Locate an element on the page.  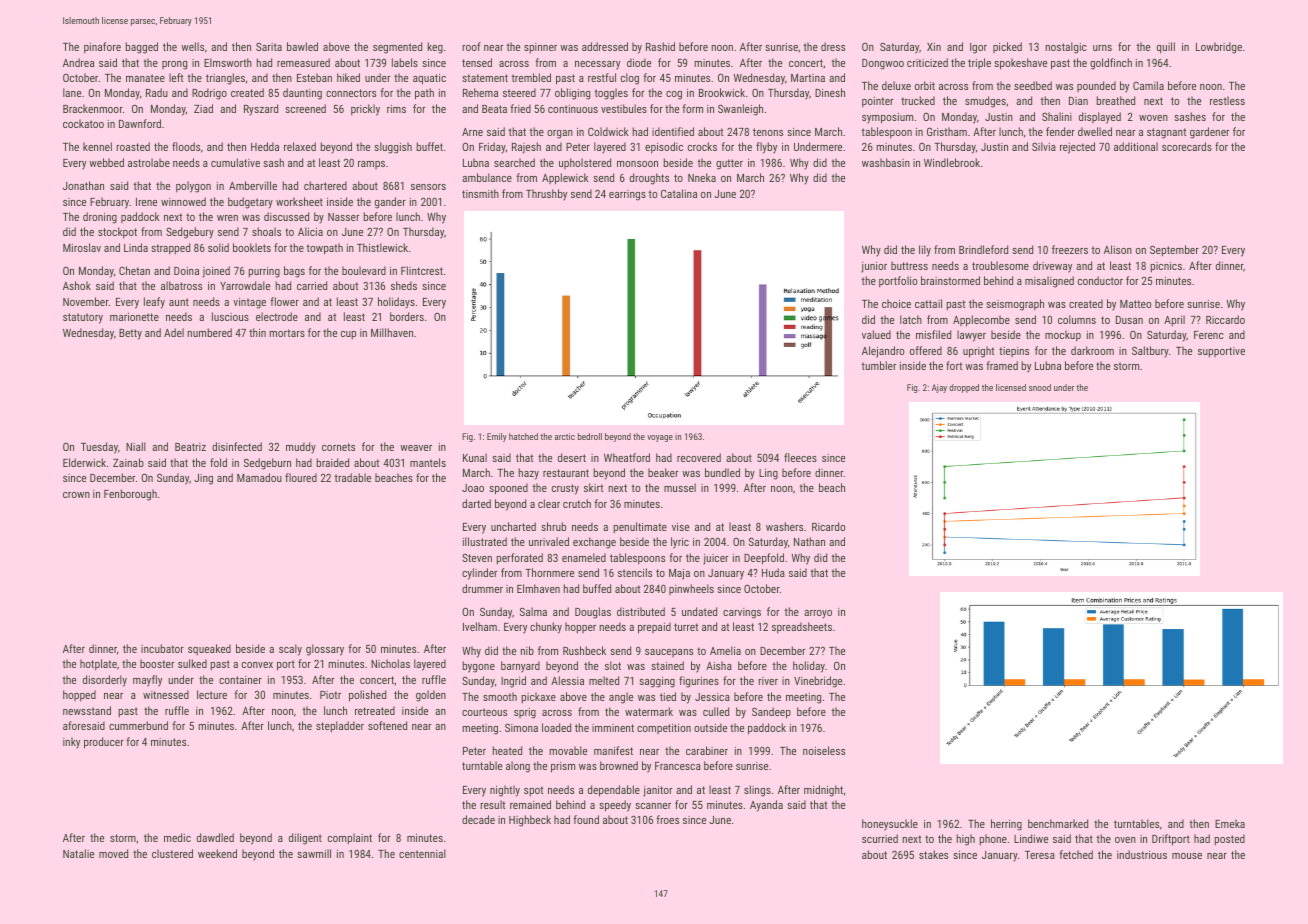
gutter is located at coordinates (729, 164).
